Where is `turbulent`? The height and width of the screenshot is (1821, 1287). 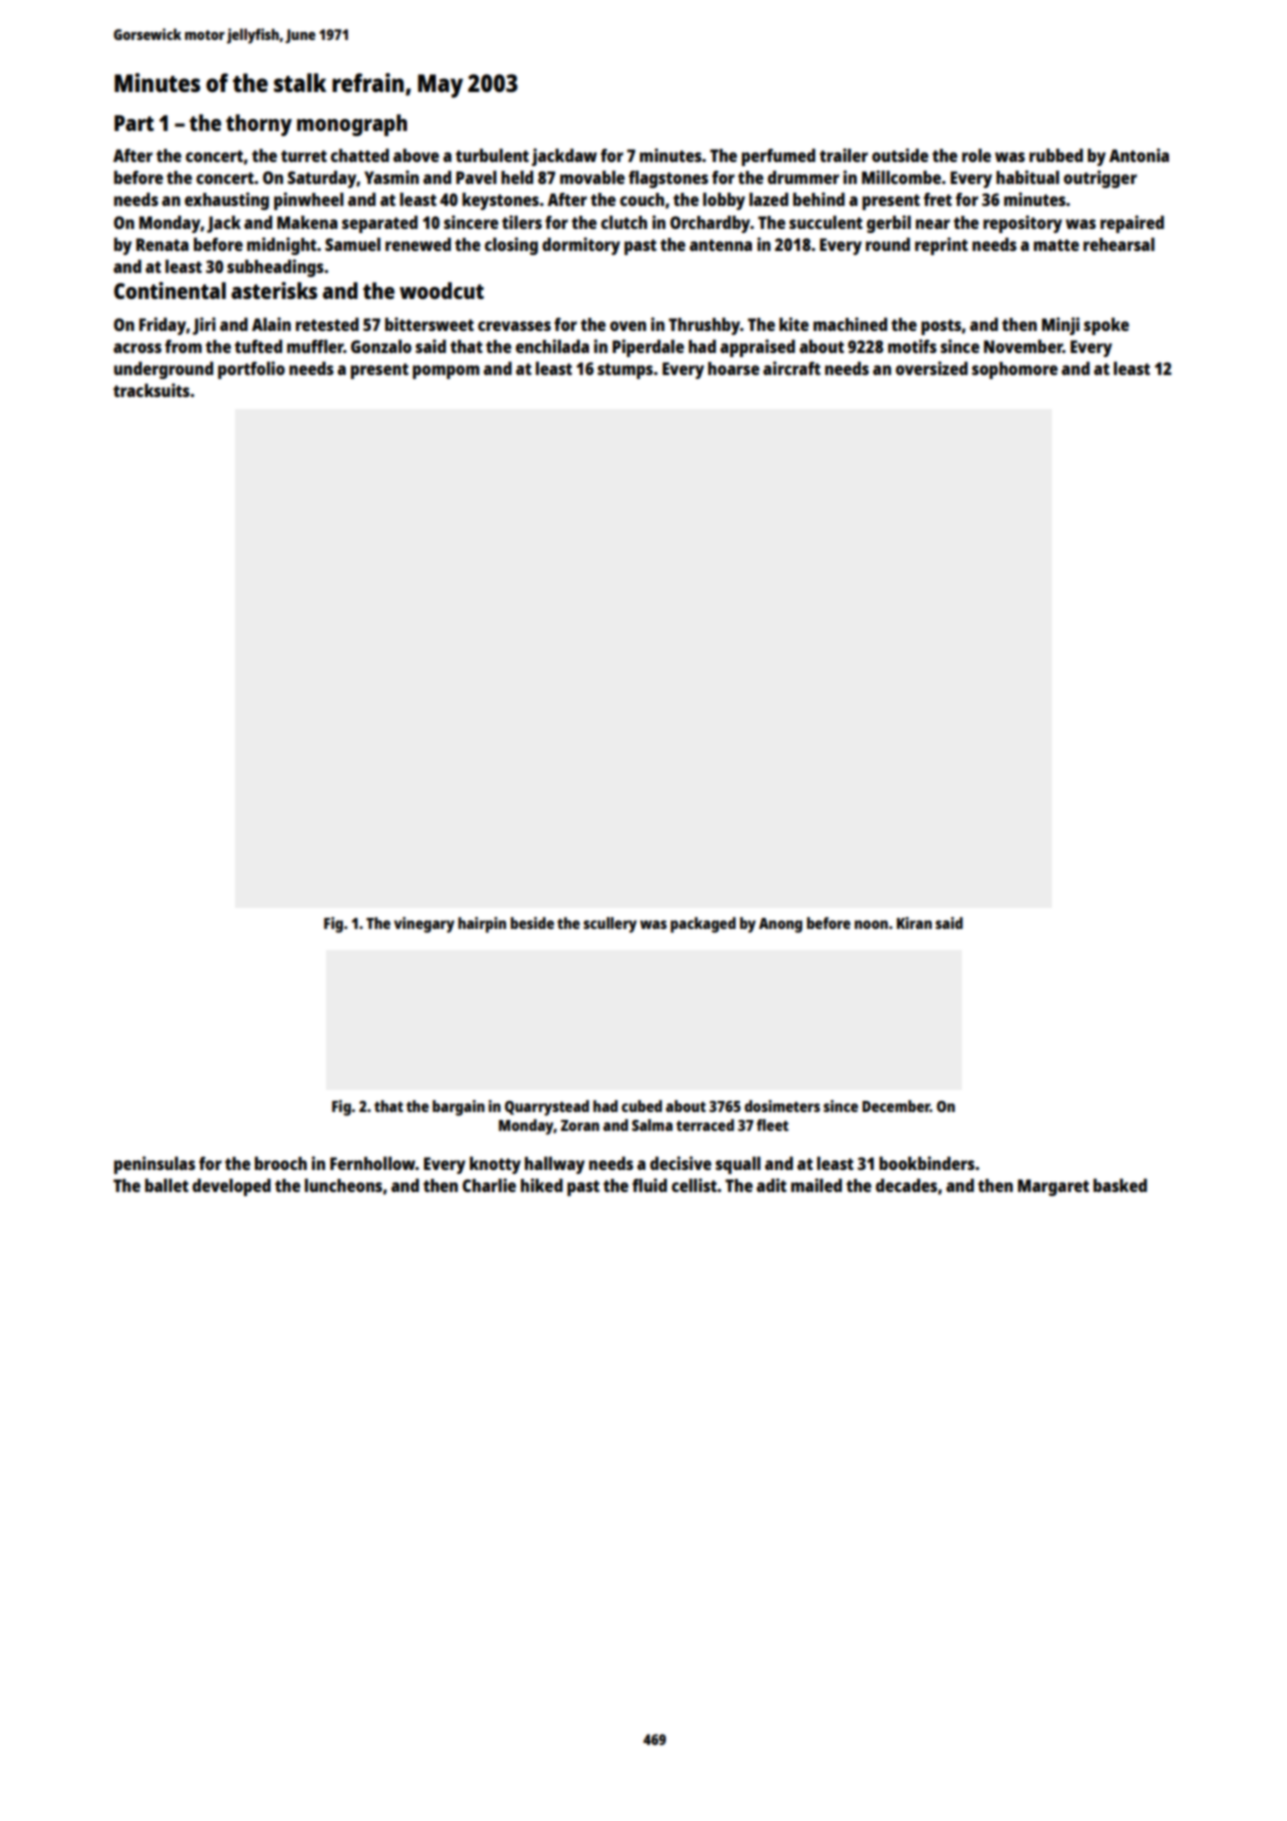 turbulent is located at coordinates (492, 155).
